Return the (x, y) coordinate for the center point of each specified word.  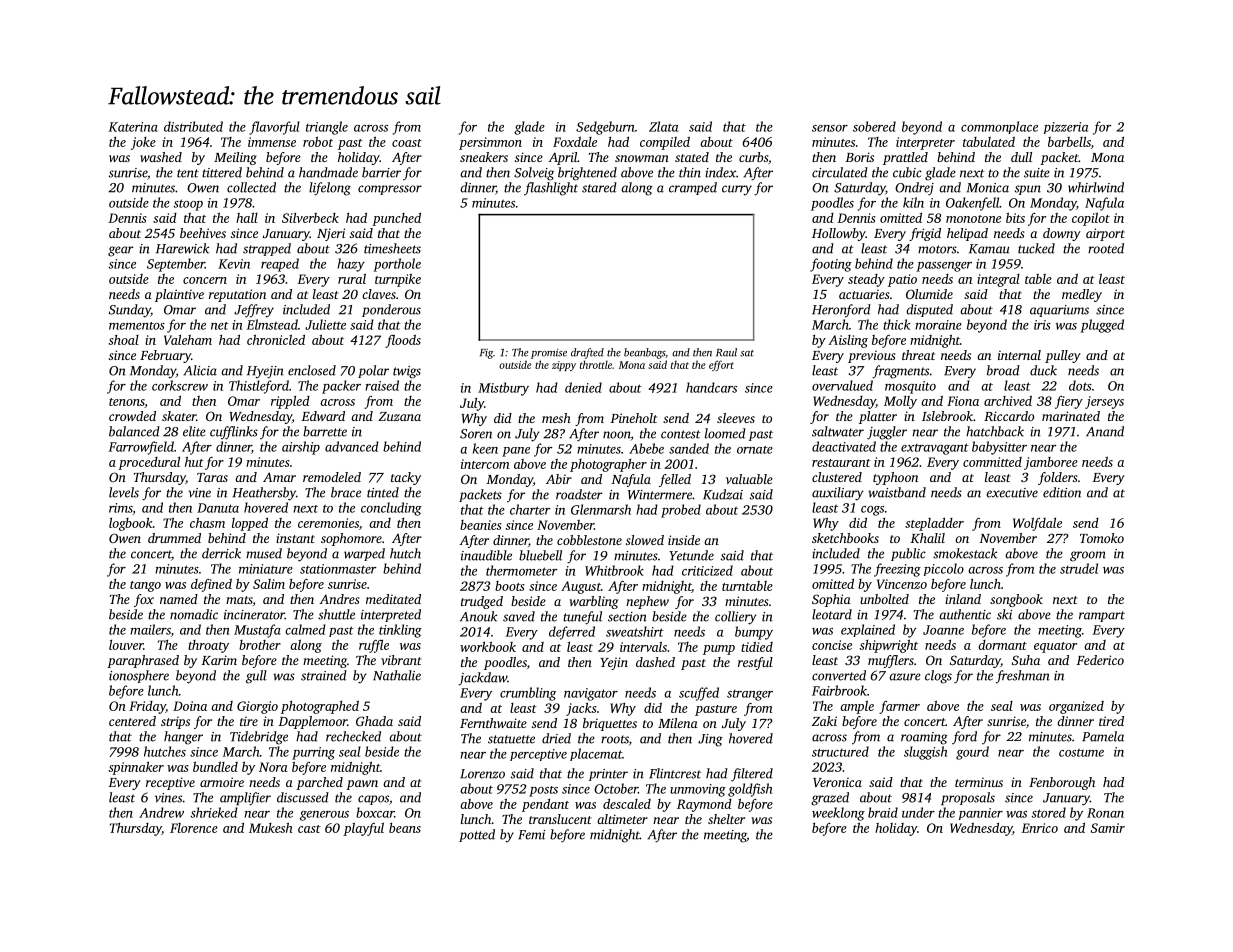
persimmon (490, 143)
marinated (1071, 416)
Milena (678, 723)
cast (309, 829)
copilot (1091, 219)
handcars (711, 387)
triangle (327, 128)
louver (126, 645)
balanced (134, 431)
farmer (899, 707)
